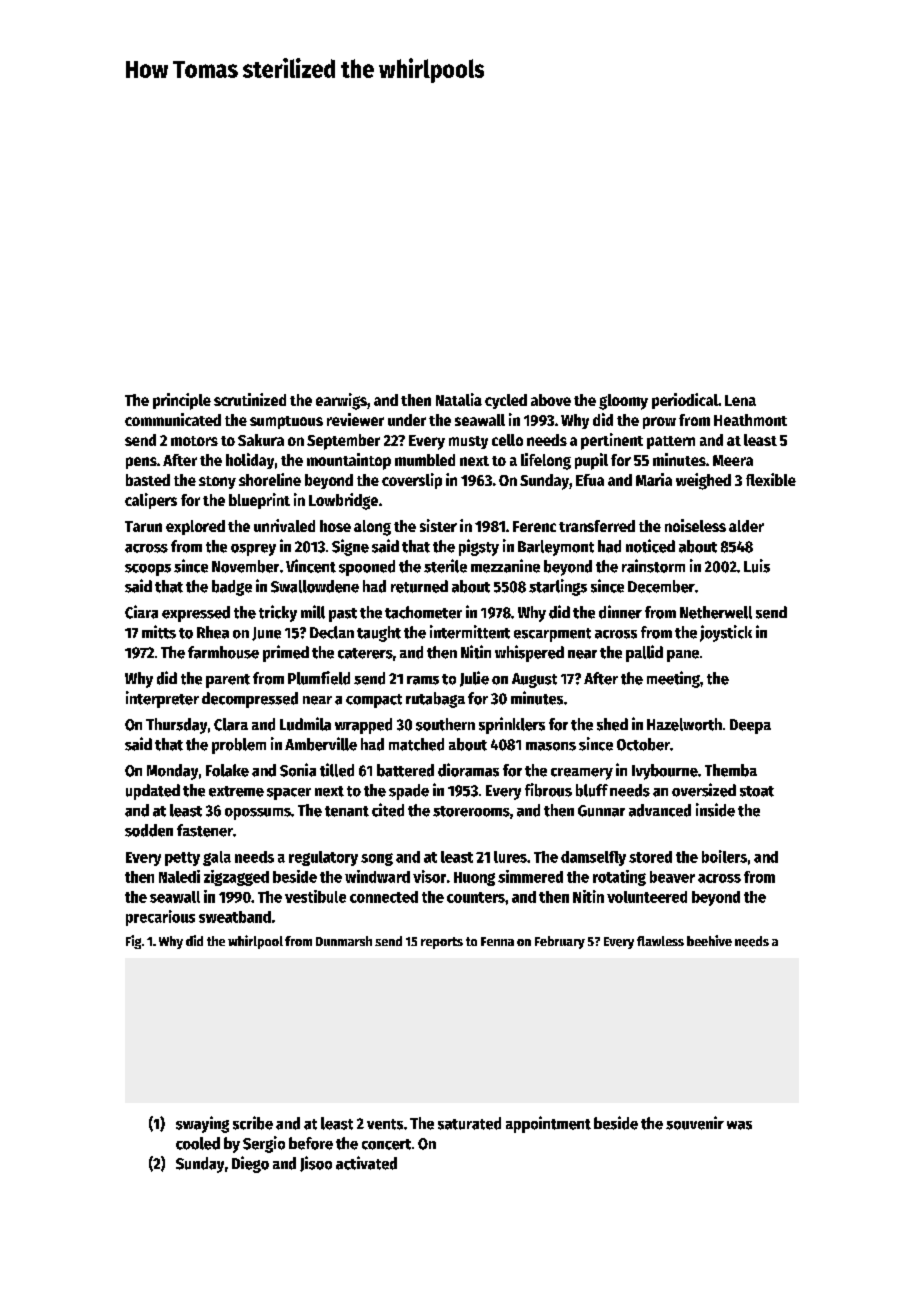  I want to click on above, so click(551, 400).
